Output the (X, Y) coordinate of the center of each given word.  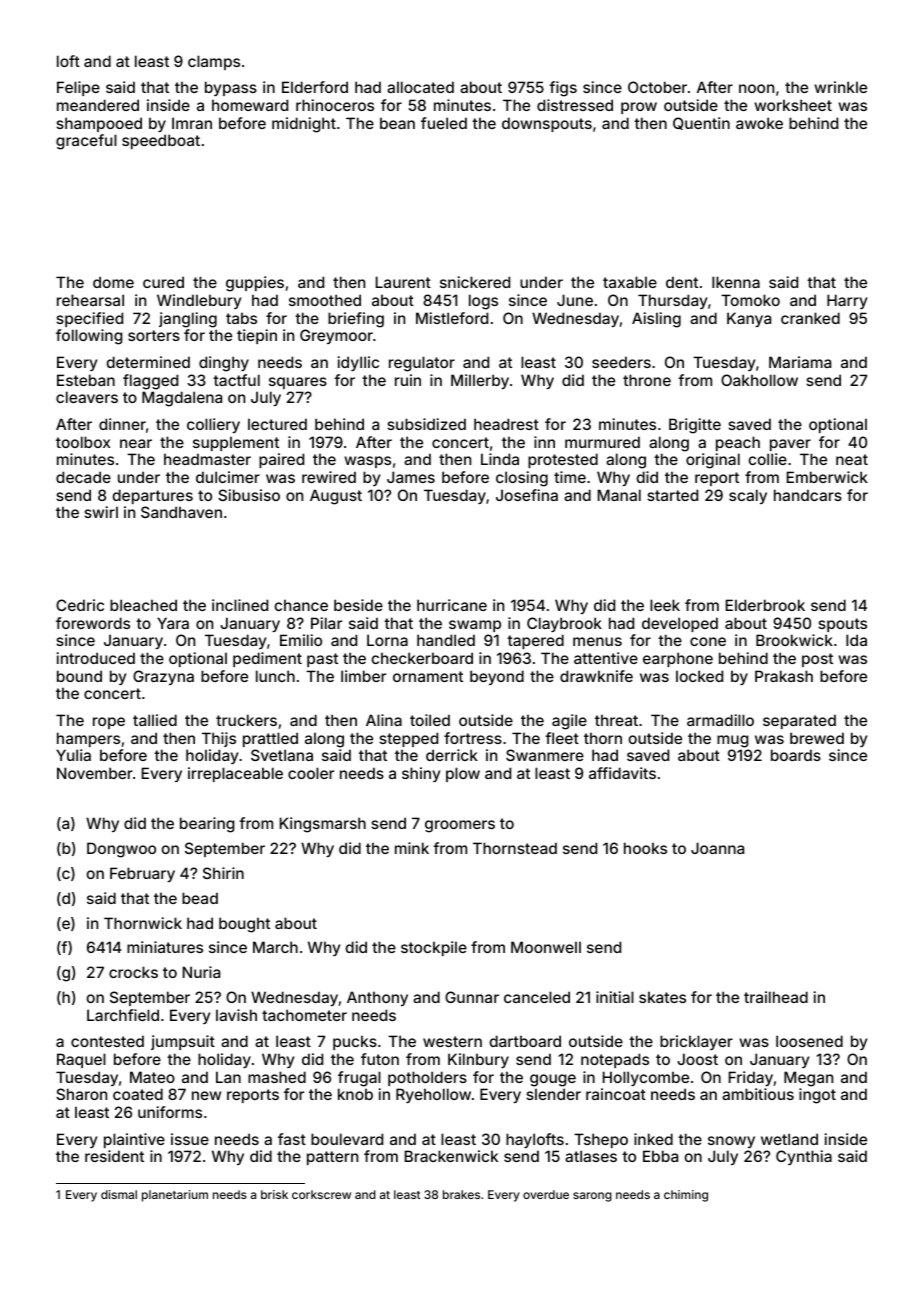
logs (483, 302)
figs (563, 89)
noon (756, 88)
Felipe (78, 88)
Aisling (656, 320)
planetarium (175, 1196)
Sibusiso (249, 495)
